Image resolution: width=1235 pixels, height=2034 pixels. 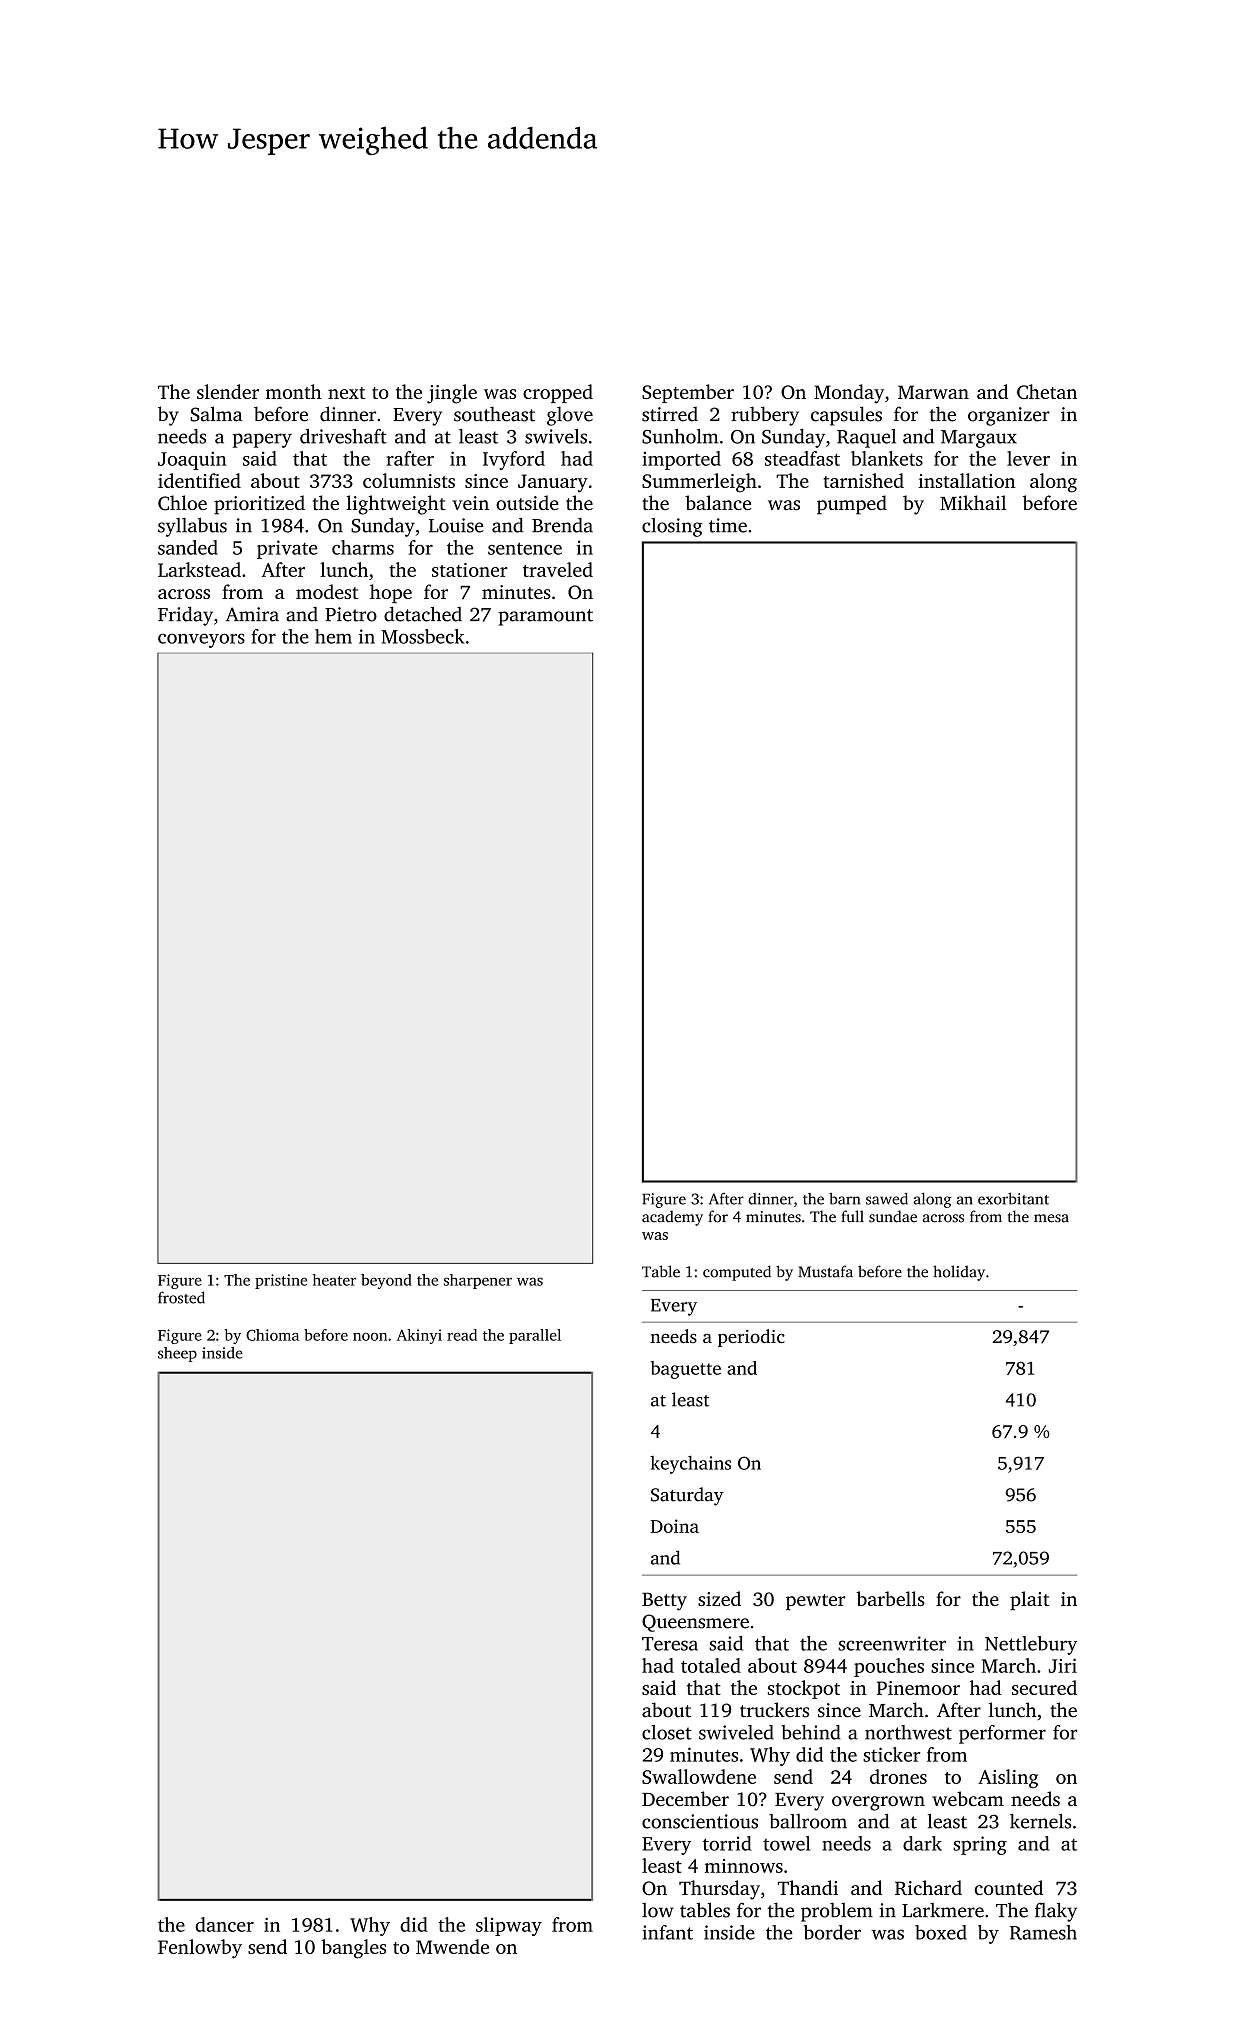 What do you see at coordinates (558, 393) in the screenshot?
I see `cropped` at bounding box center [558, 393].
